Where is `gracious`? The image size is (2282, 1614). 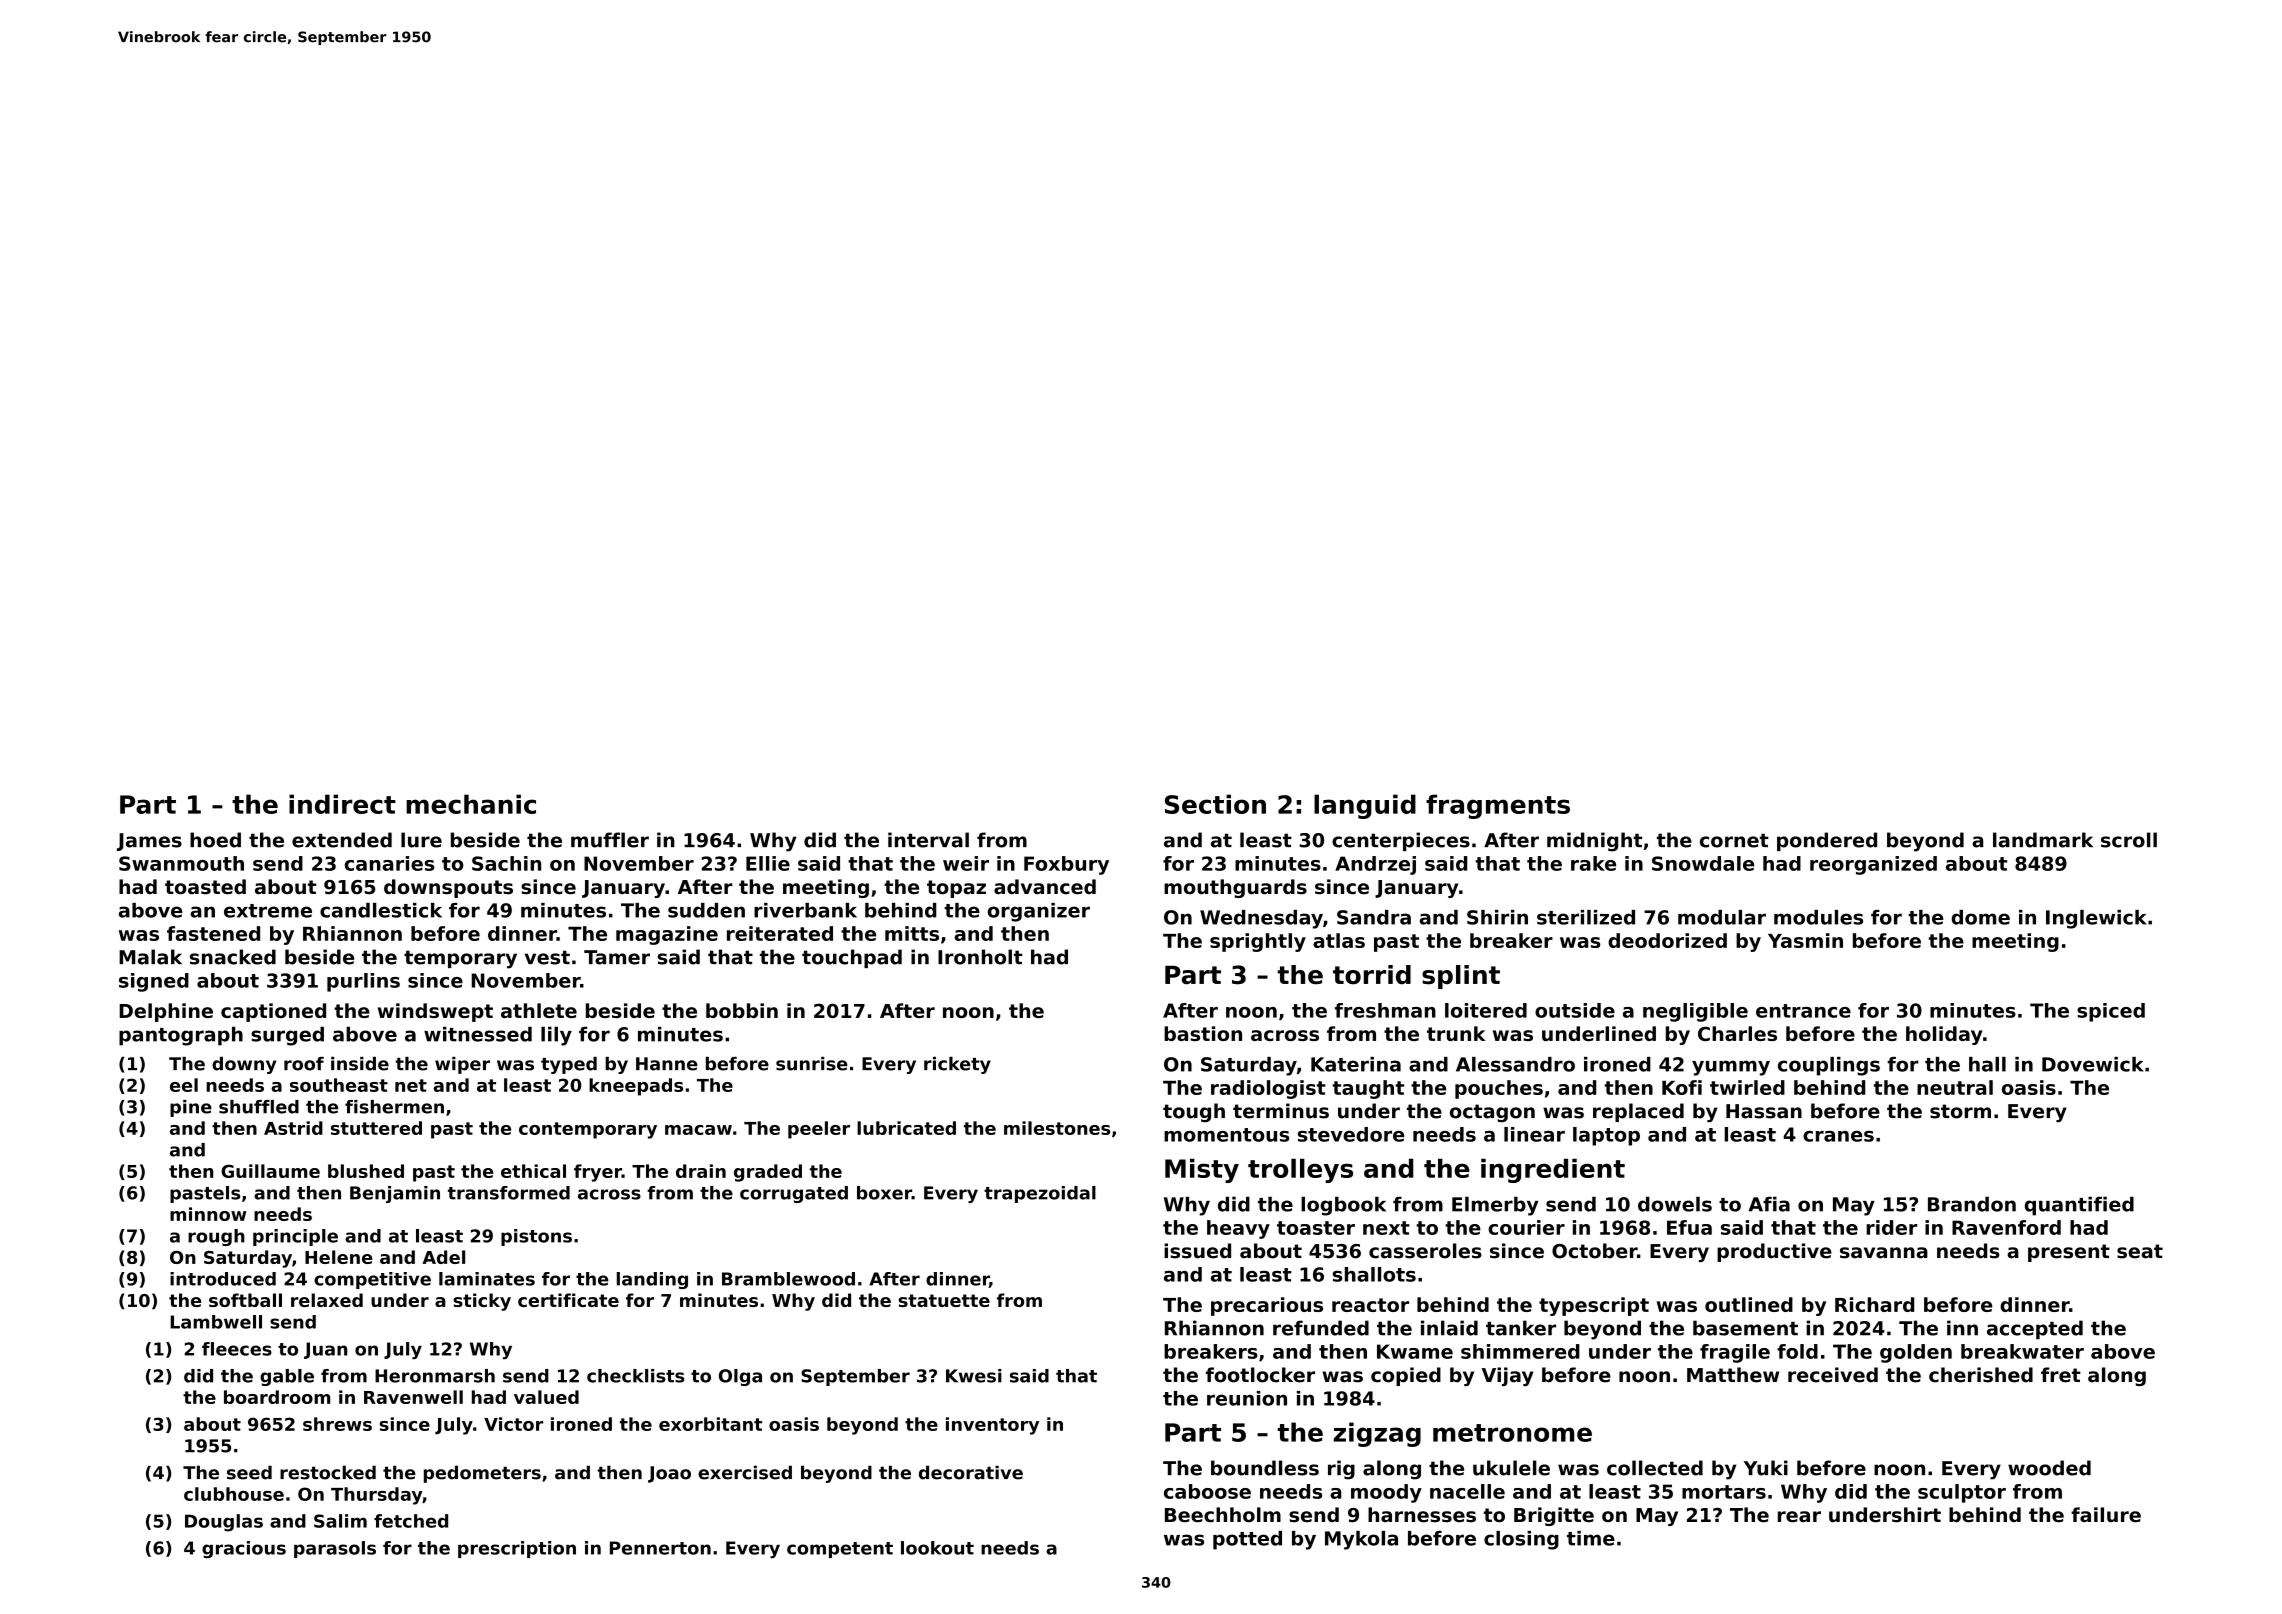 gracious is located at coordinates (244, 1549).
